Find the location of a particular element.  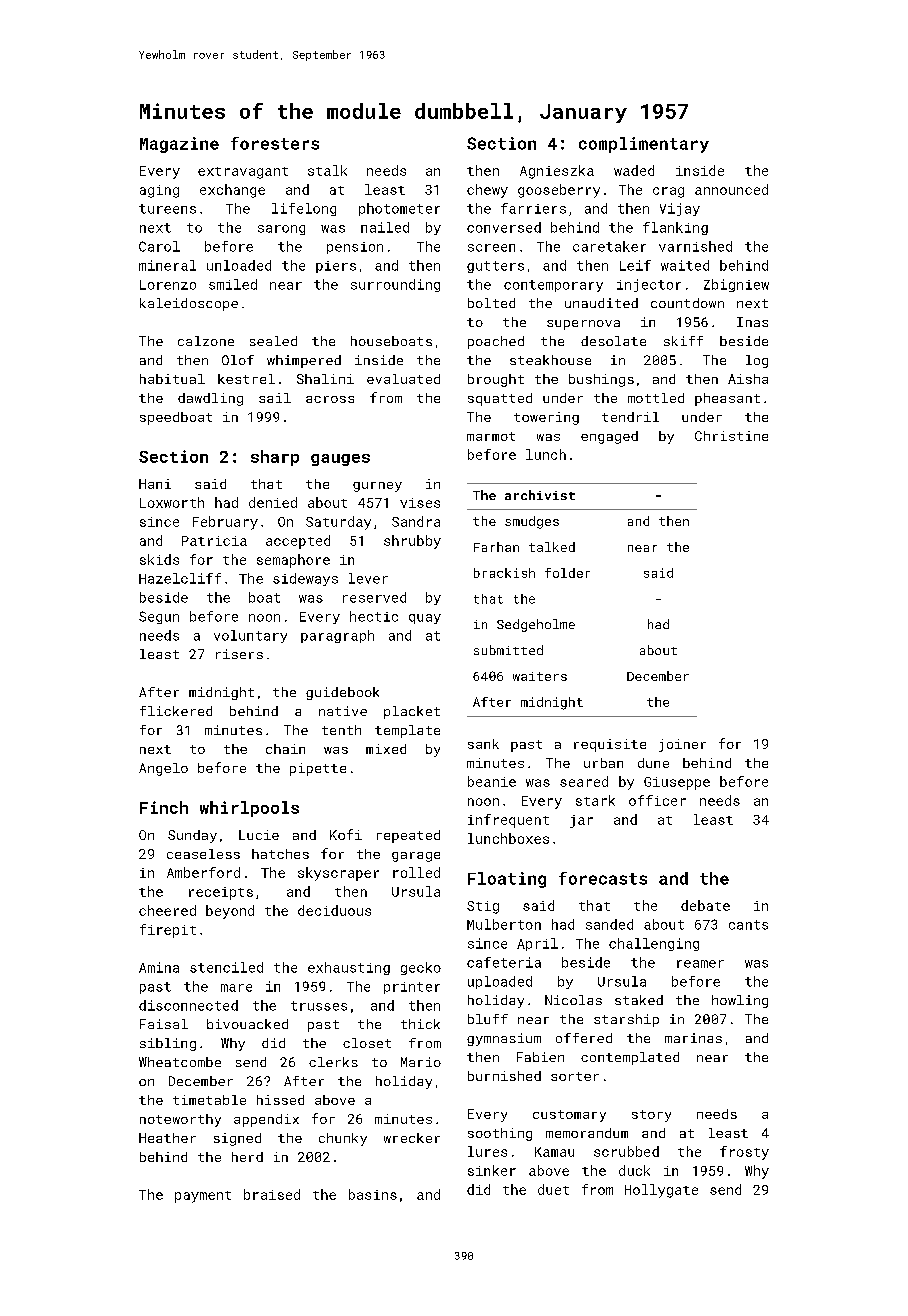

stalk is located at coordinates (327, 170).
